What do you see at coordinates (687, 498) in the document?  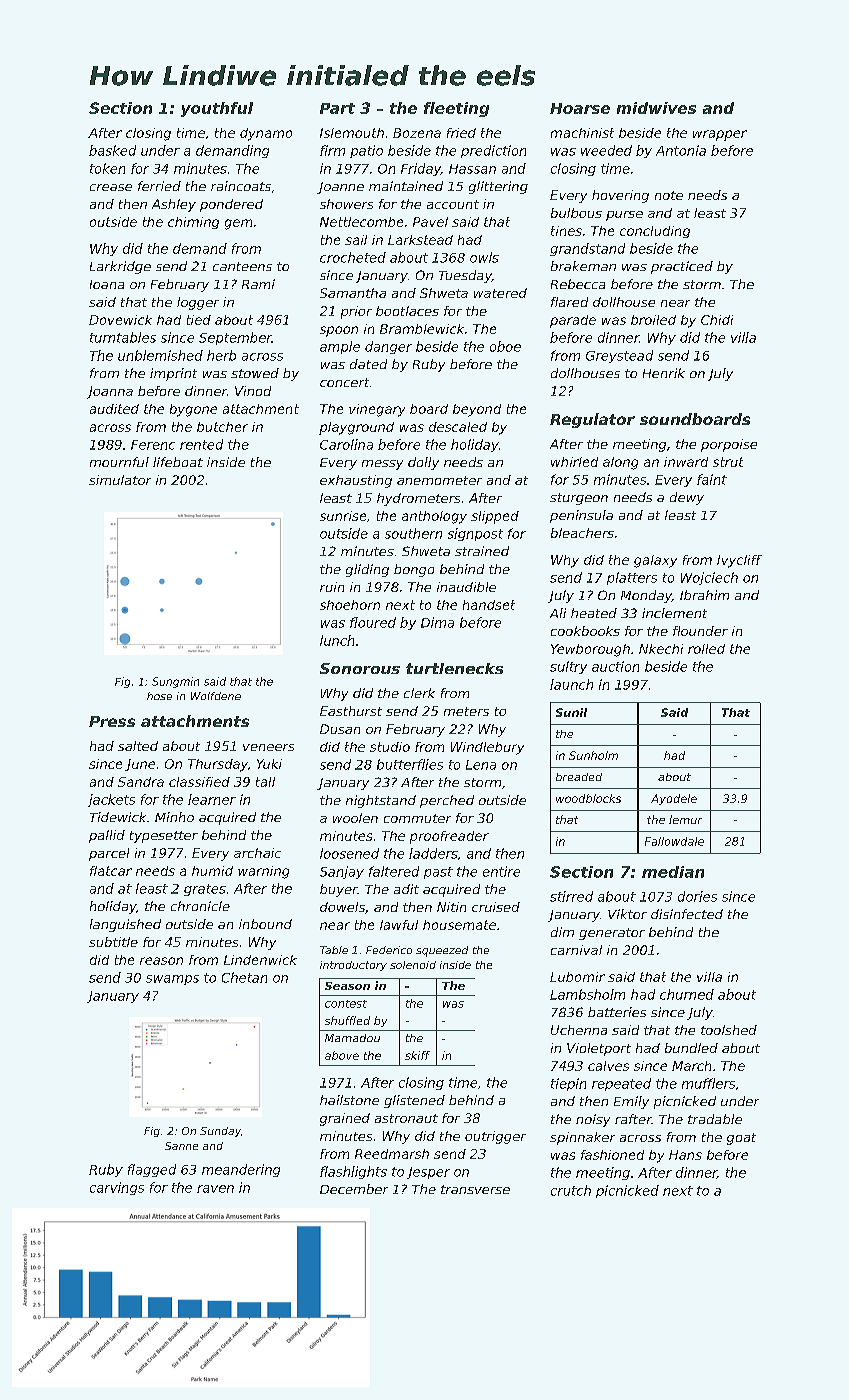 I see `dewy` at bounding box center [687, 498].
